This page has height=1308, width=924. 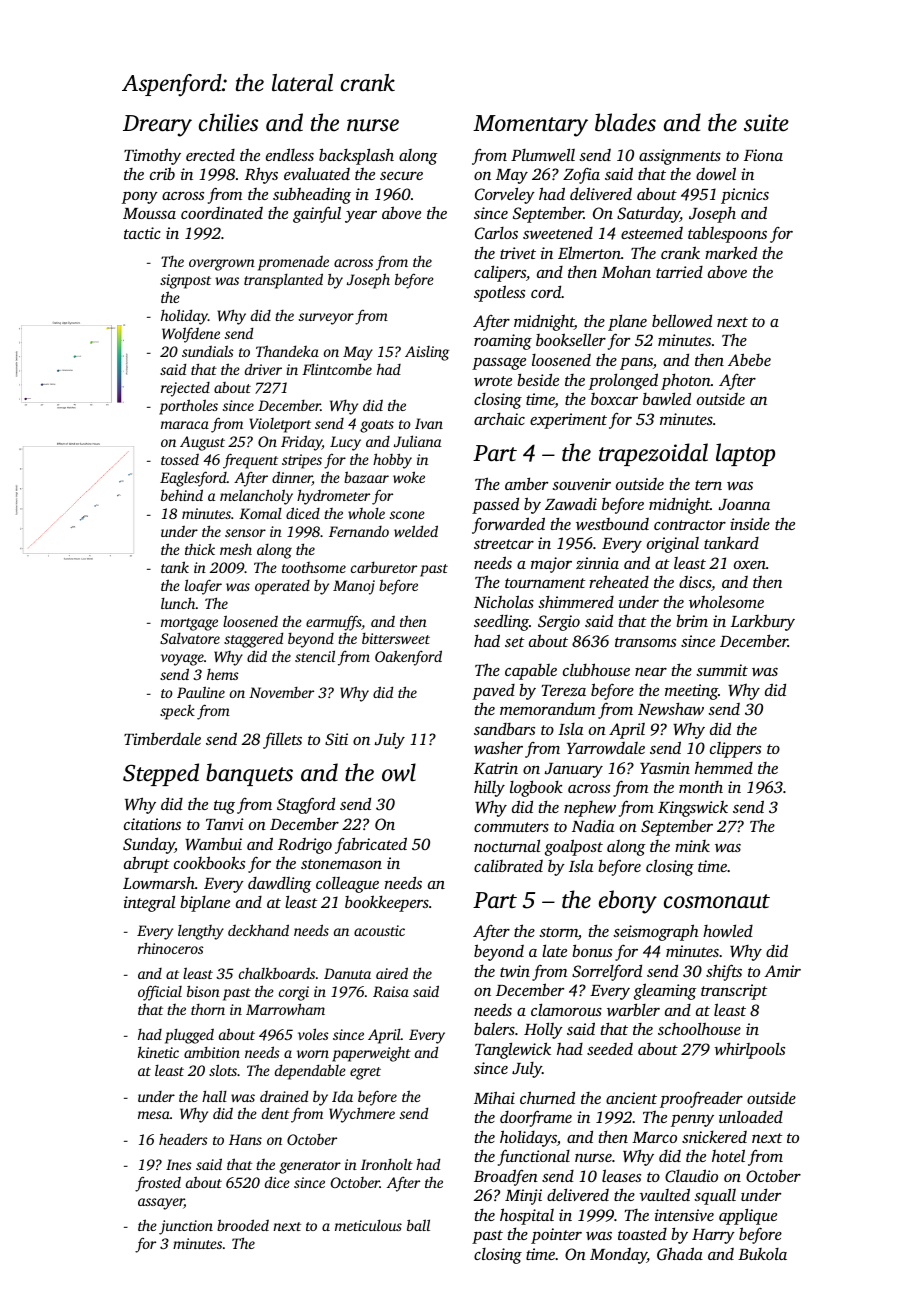 What do you see at coordinates (501, 622) in the page?
I see `seedling` at bounding box center [501, 622].
